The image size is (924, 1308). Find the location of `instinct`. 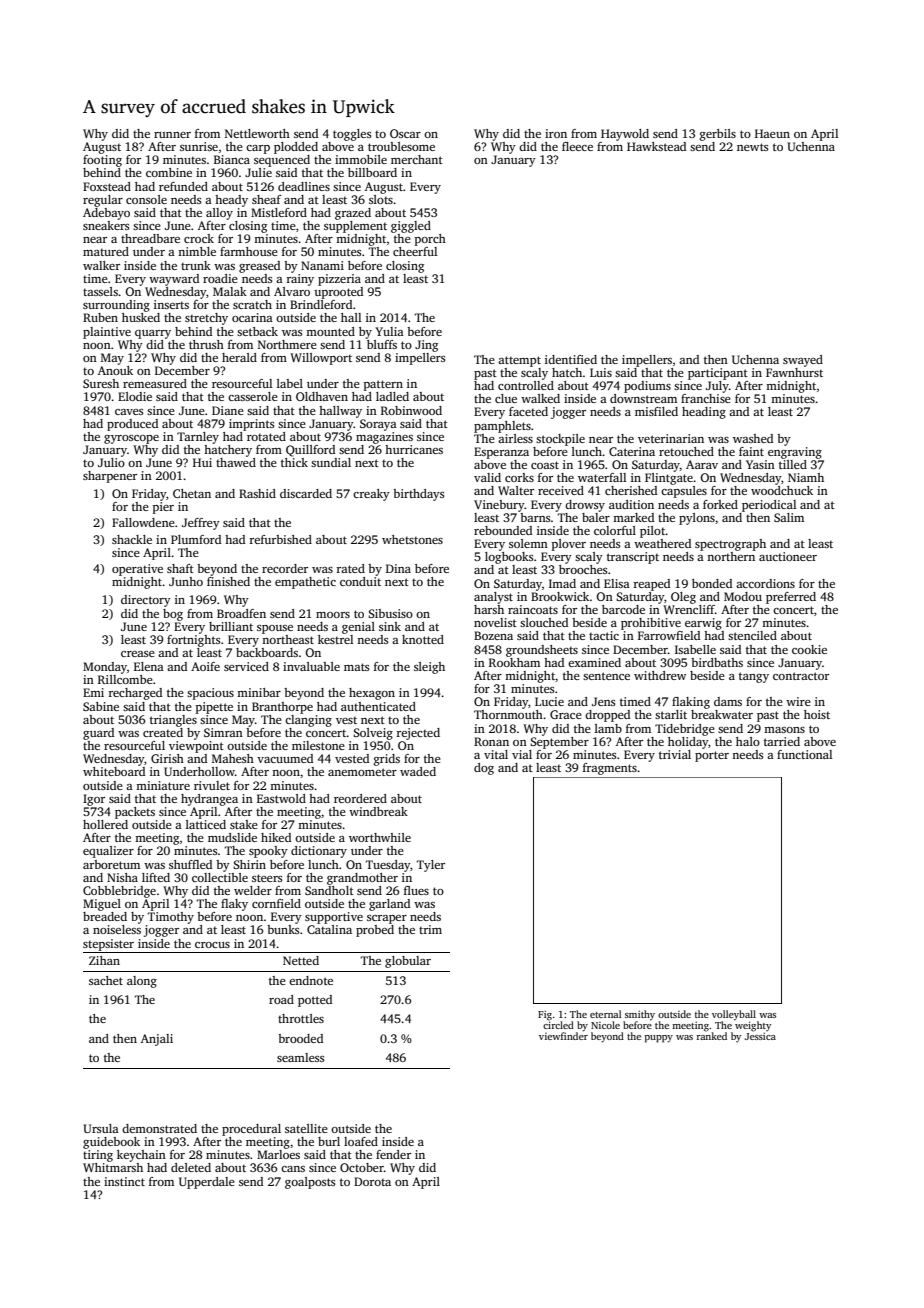

instinct is located at coordinates (124, 1181).
